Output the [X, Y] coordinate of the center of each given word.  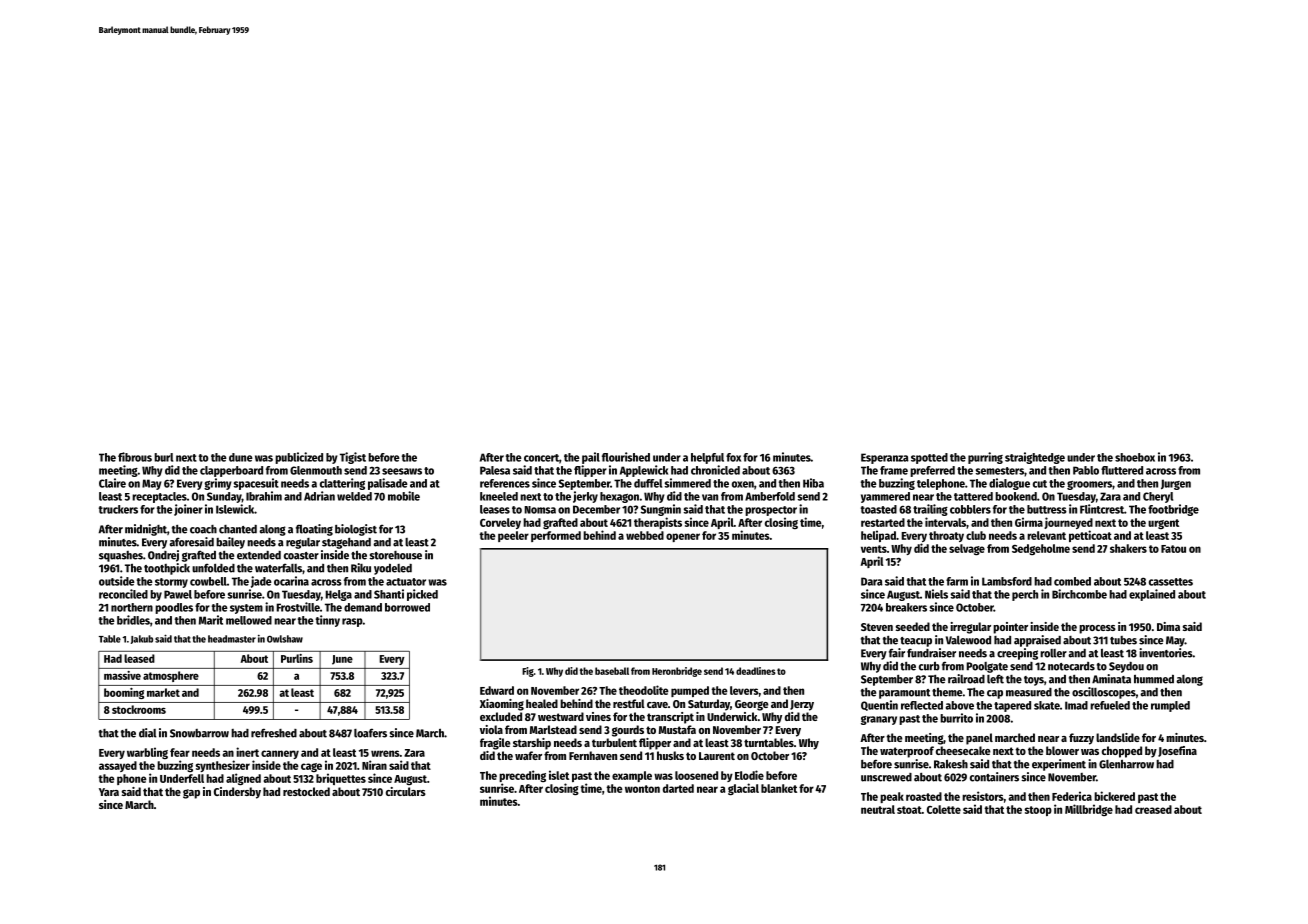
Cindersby [237, 793]
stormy [171, 583]
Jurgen [1176, 484]
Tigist [353, 458]
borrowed [407, 607]
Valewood [968, 640]
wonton [642, 789]
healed [542, 703]
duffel [648, 483]
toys [1034, 681]
